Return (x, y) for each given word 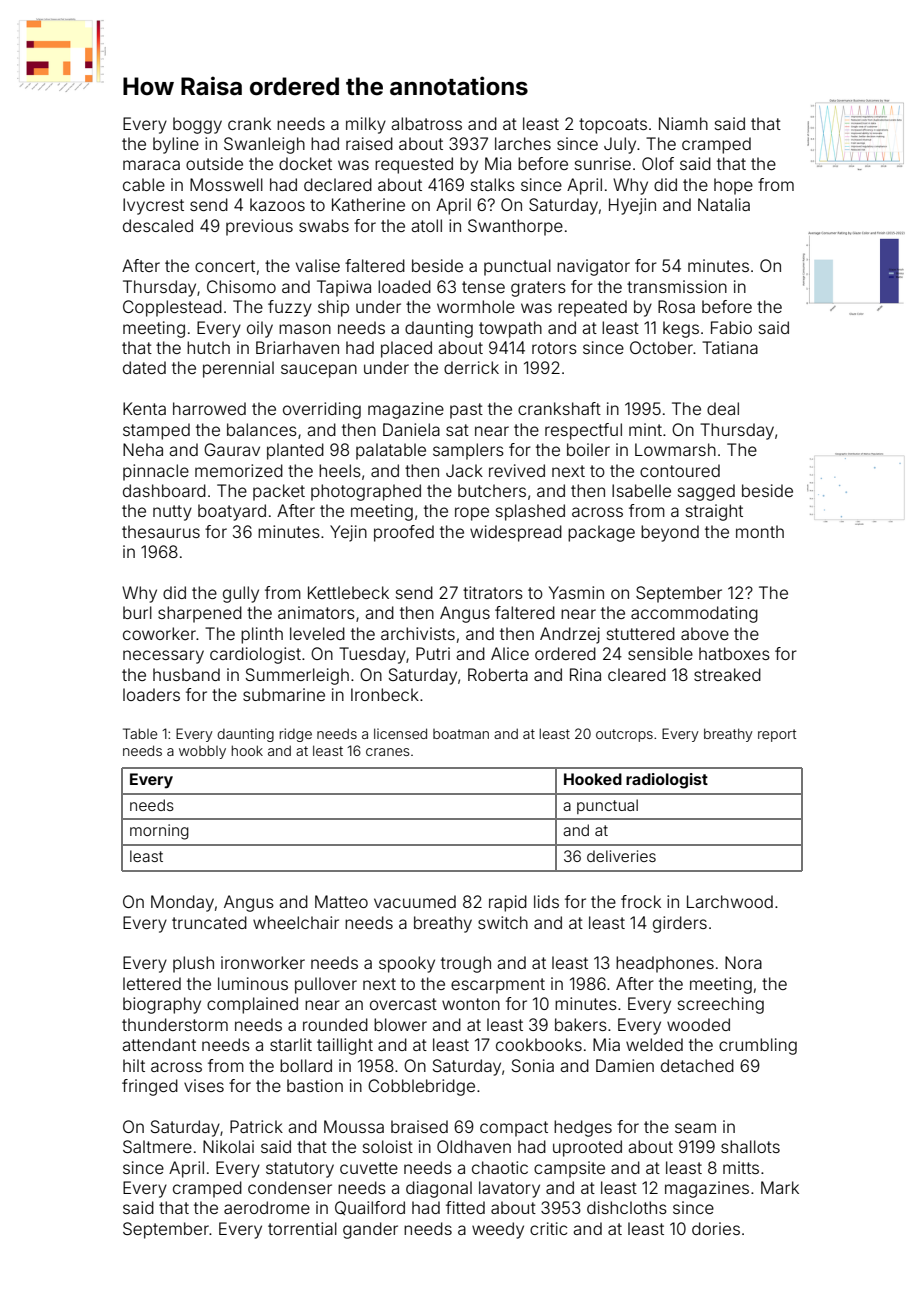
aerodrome (267, 1207)
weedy (498, 1230)
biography (162, 1005)
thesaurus (161, 531)
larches (523, 143)
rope (472, 514)
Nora (743, 962)
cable (144, 184)
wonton (471, 1004)
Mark (780, 1187)
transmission (677, 286)
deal (723, 408)
